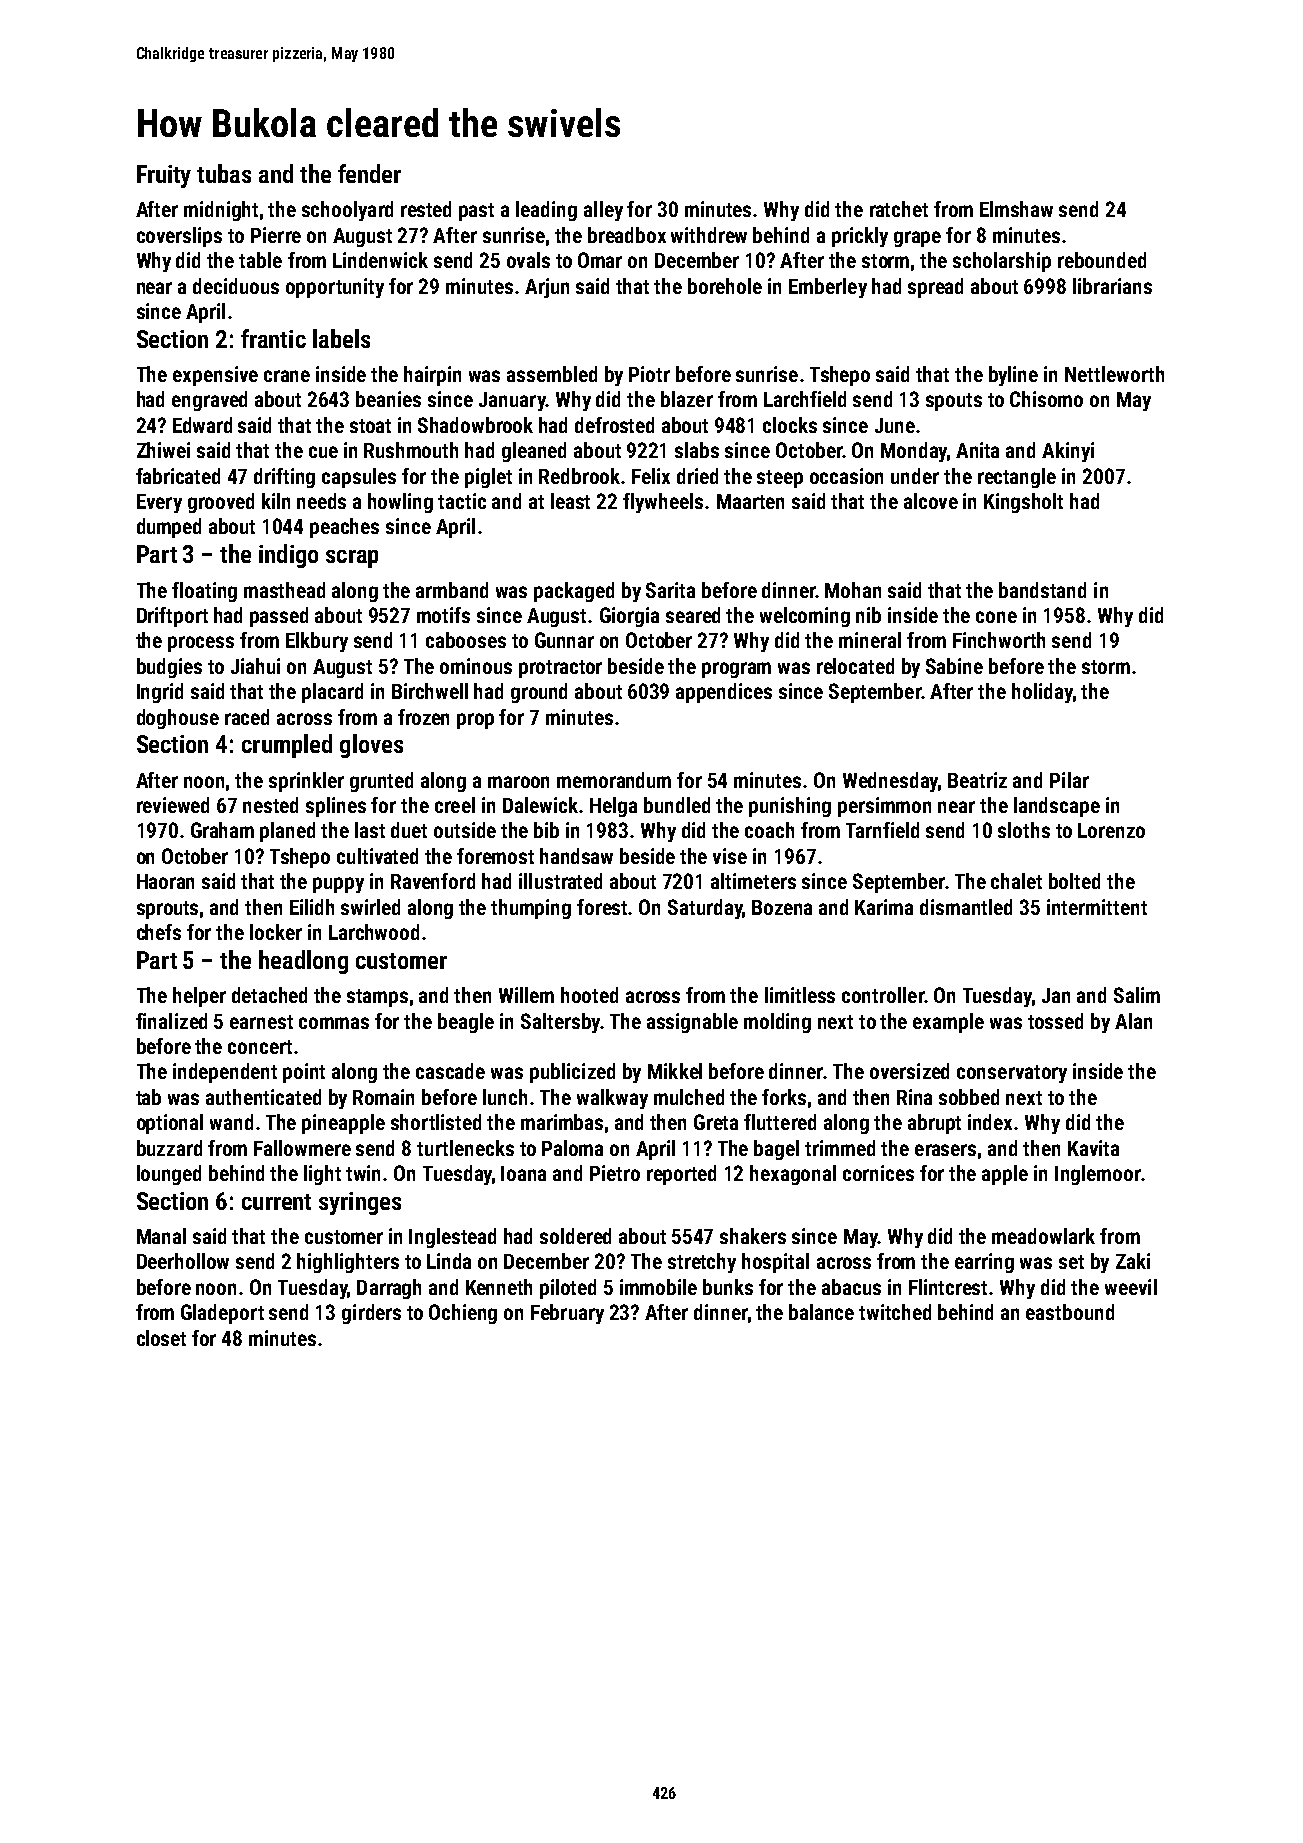 The image size is (1303, 1843). What do you see at coordinates (603, 211) in the image?
I see `alley` at bounding box center [603, 211].
